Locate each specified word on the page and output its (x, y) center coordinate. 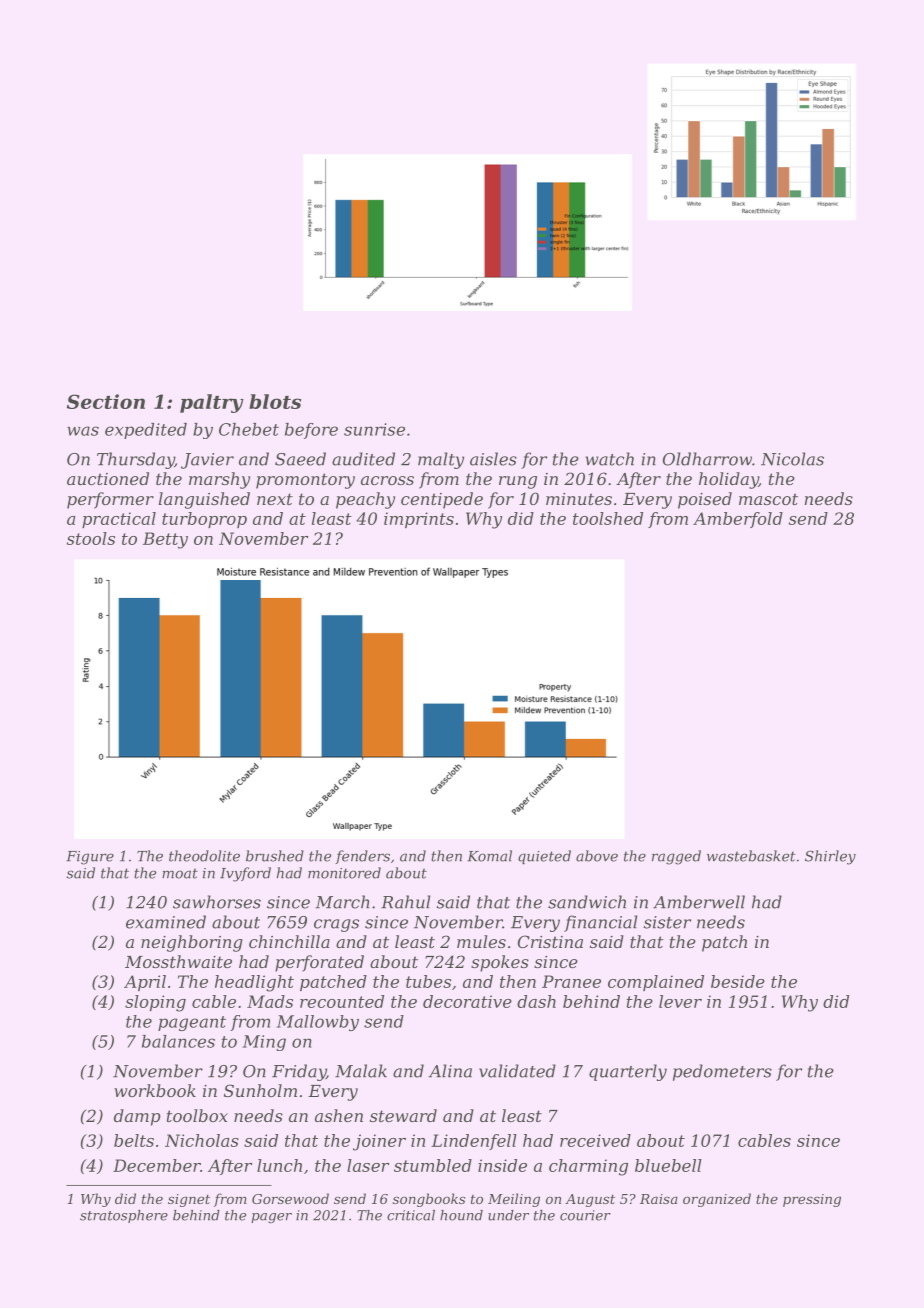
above (597, 856)
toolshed (608, 518)
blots (275, 401)
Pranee (571, 981)
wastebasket (751, 856)
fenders (362, 857)
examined (166, 922)
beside (738, 981)
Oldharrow (707, 459)
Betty (165, 540)
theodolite (204, 856)
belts (134, 1140)
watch (610, 459)
